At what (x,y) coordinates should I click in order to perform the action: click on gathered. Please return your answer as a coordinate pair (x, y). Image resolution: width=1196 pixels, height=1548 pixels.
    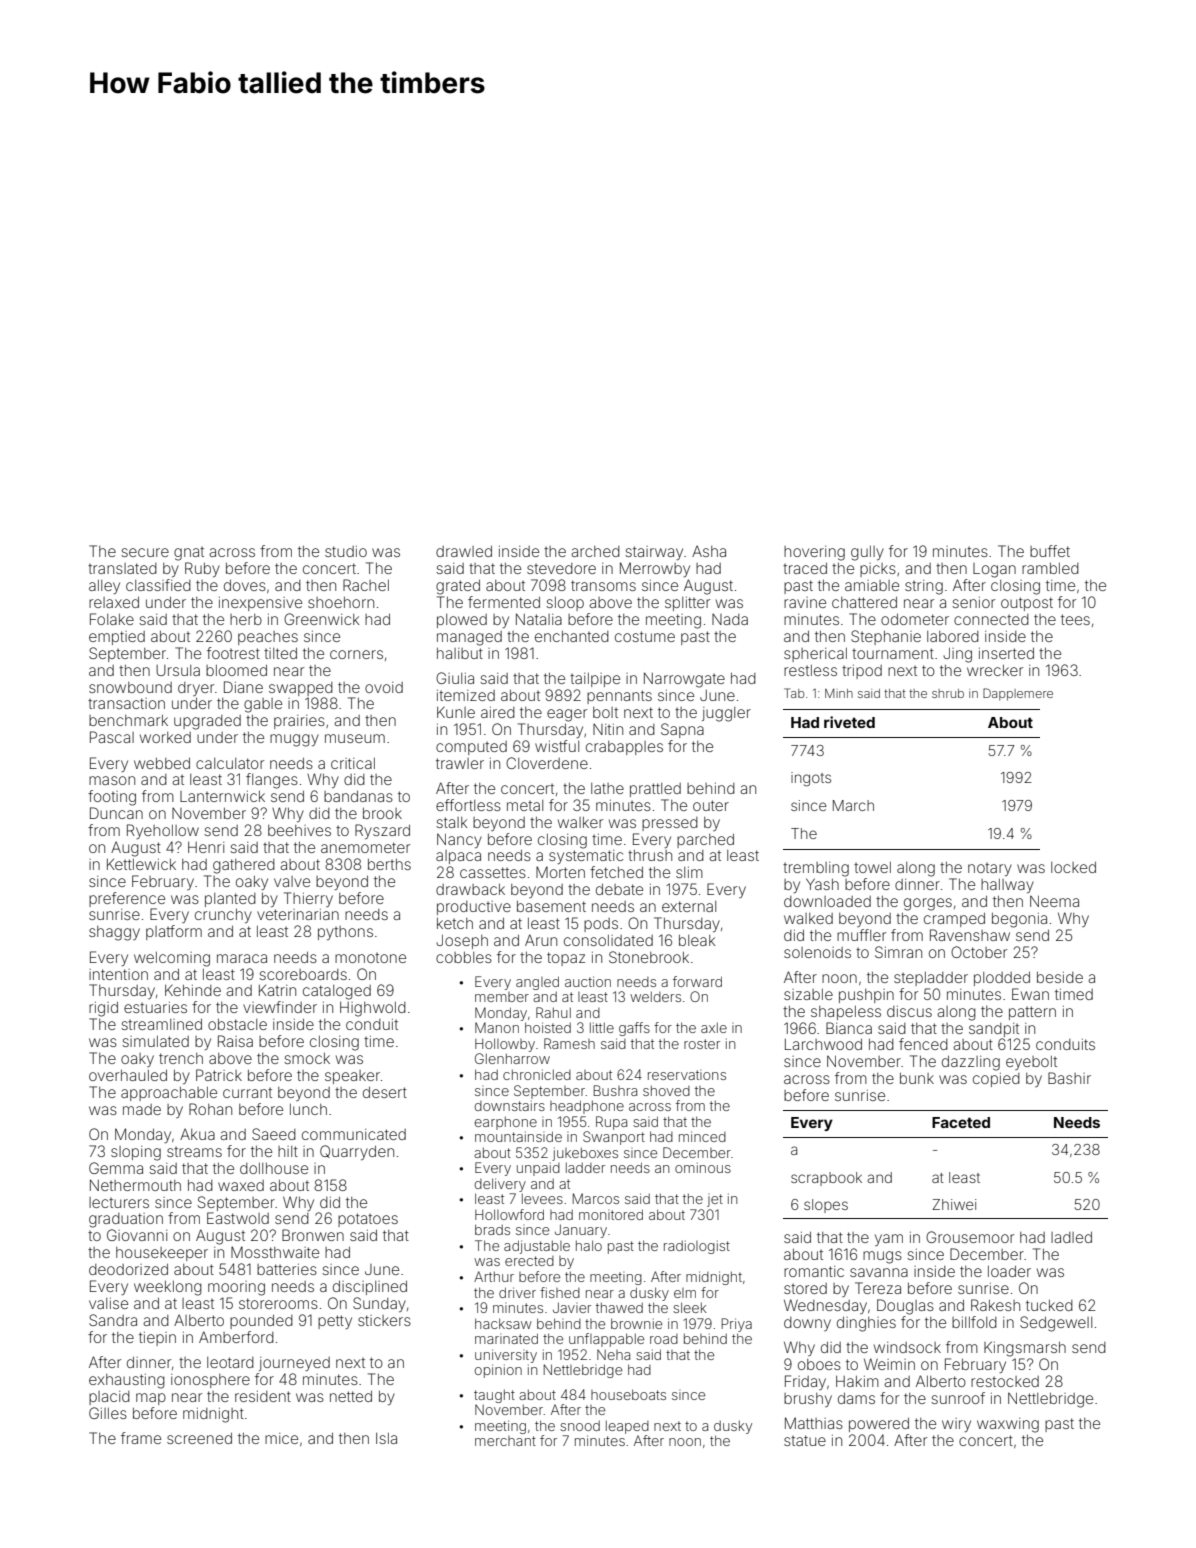
    Looking at the image, I should click on (244, 866).
